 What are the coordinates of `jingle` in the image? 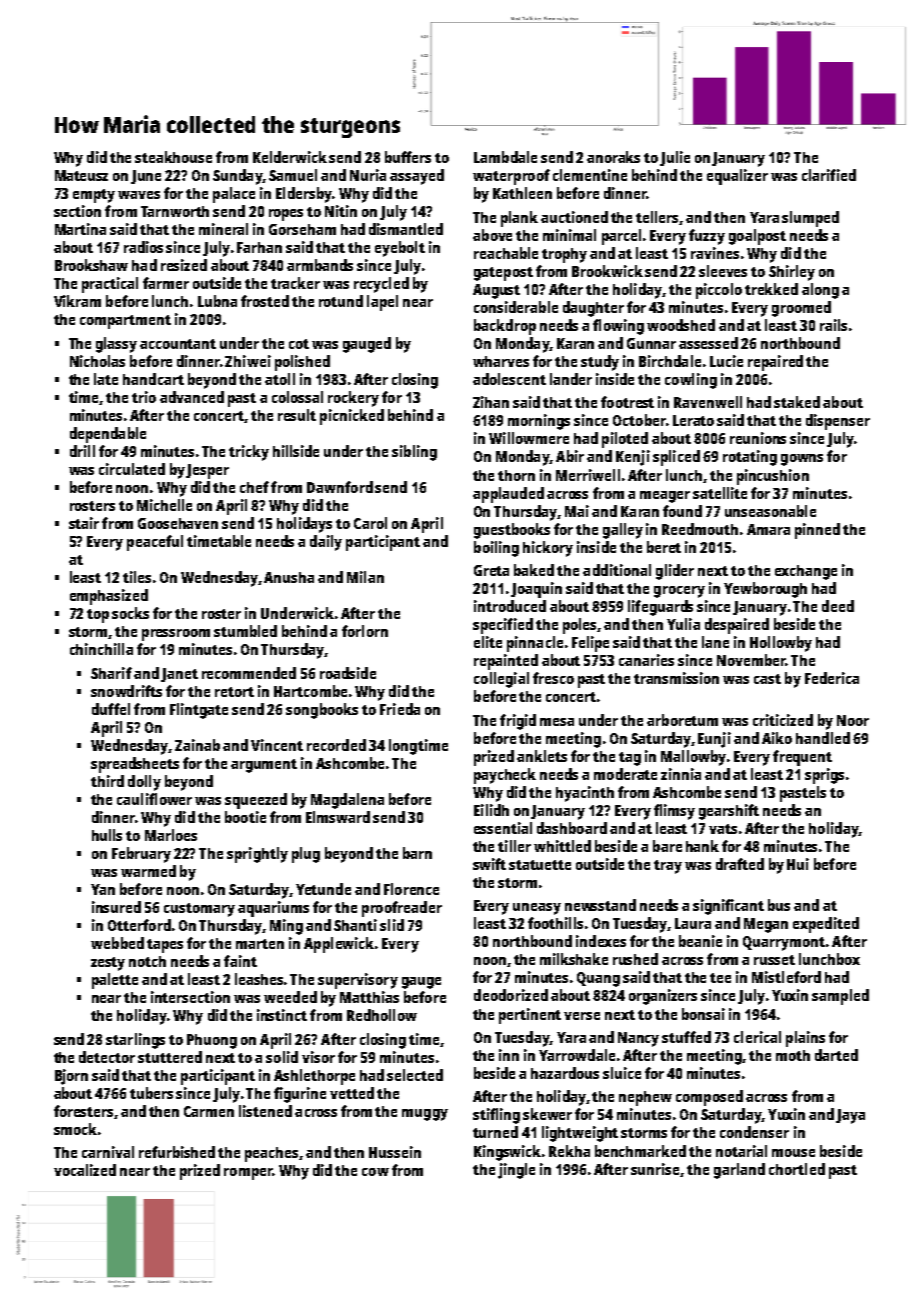 It's located at (516, 1171).
